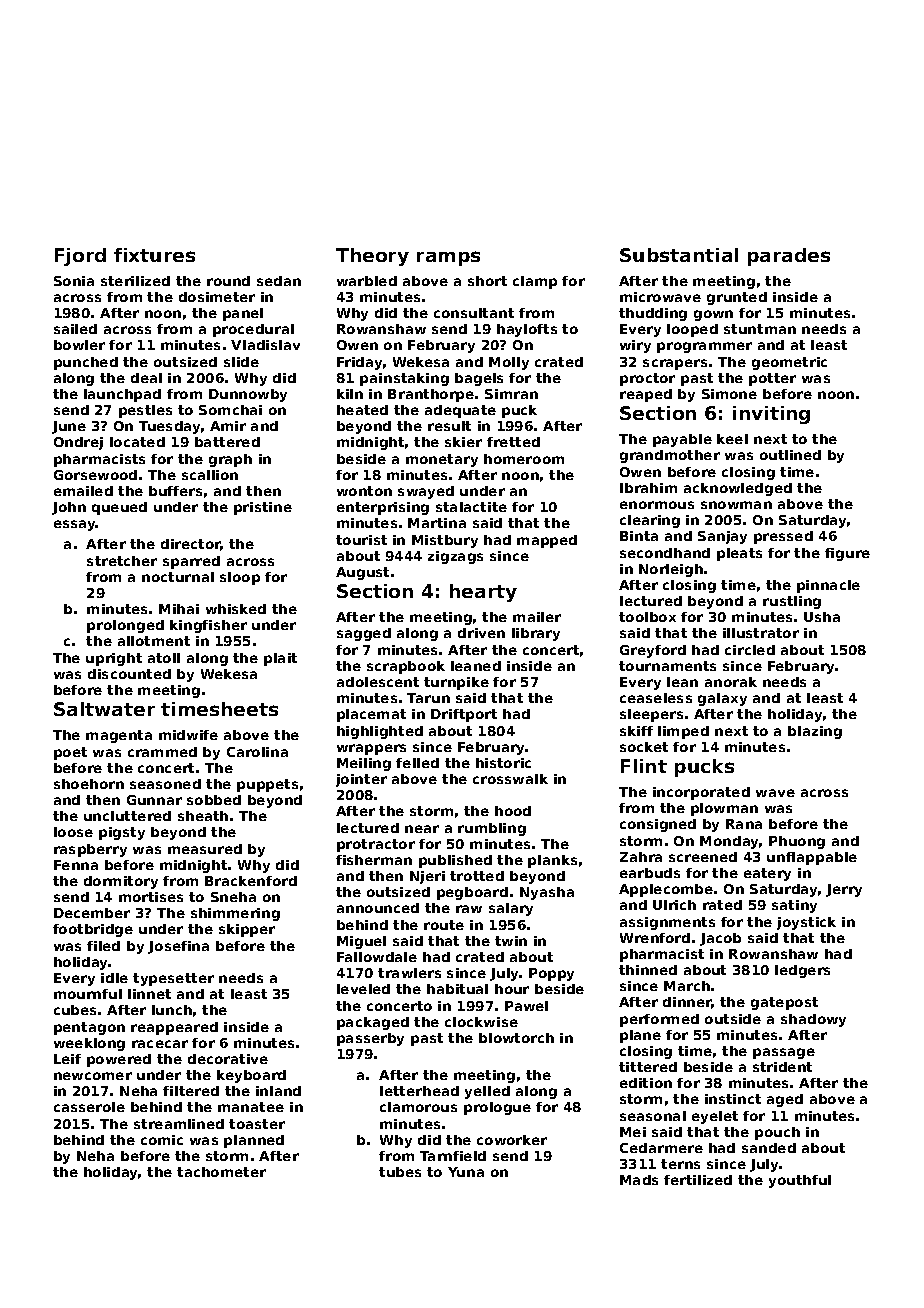 The height and width of the screenshot is (1308, 924). Describe the element at coordinates (789, 257) in the screenshot. I see `parades` at that location.
